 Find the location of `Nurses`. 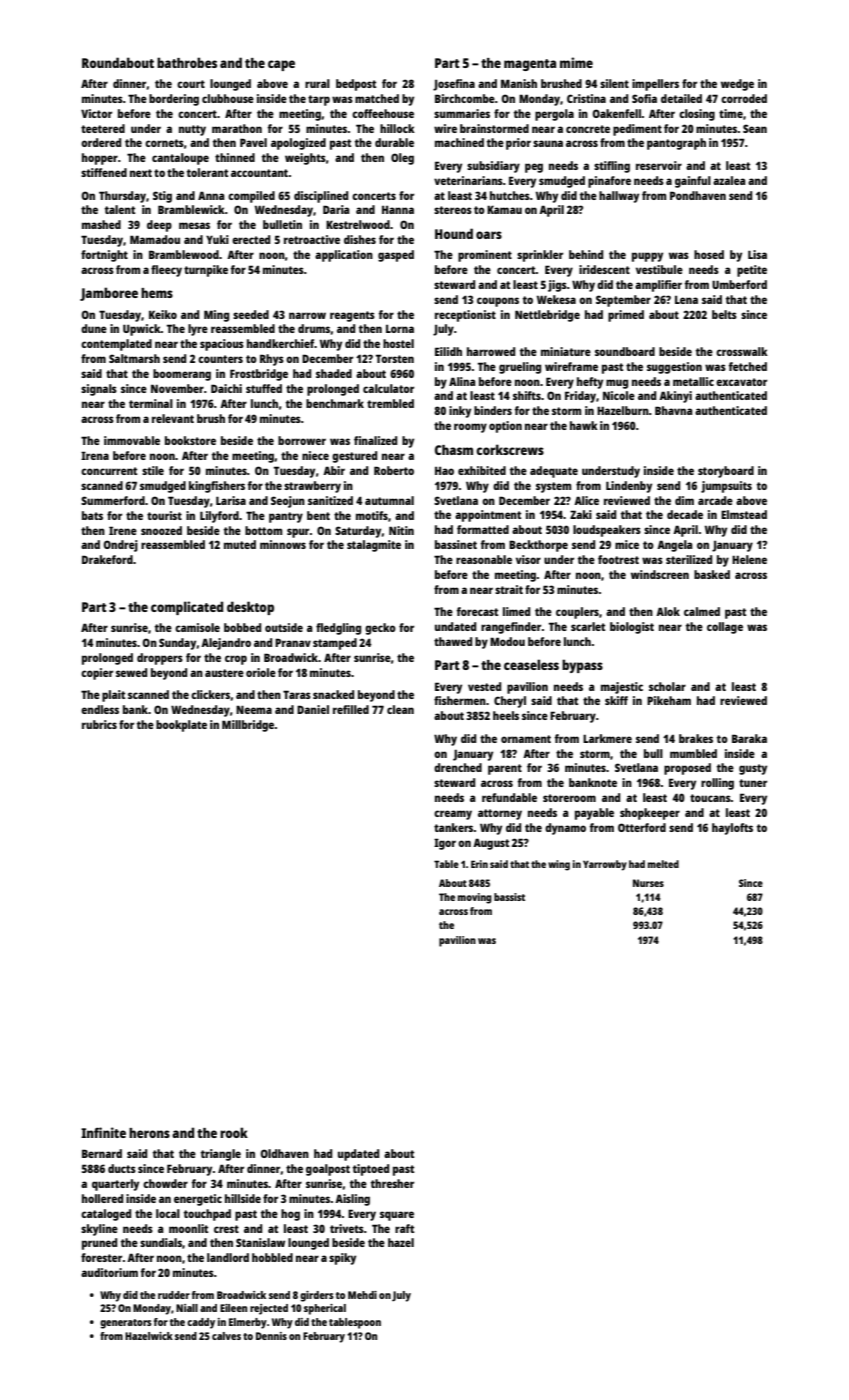

Nurses is located at coordinates (648, 883).
